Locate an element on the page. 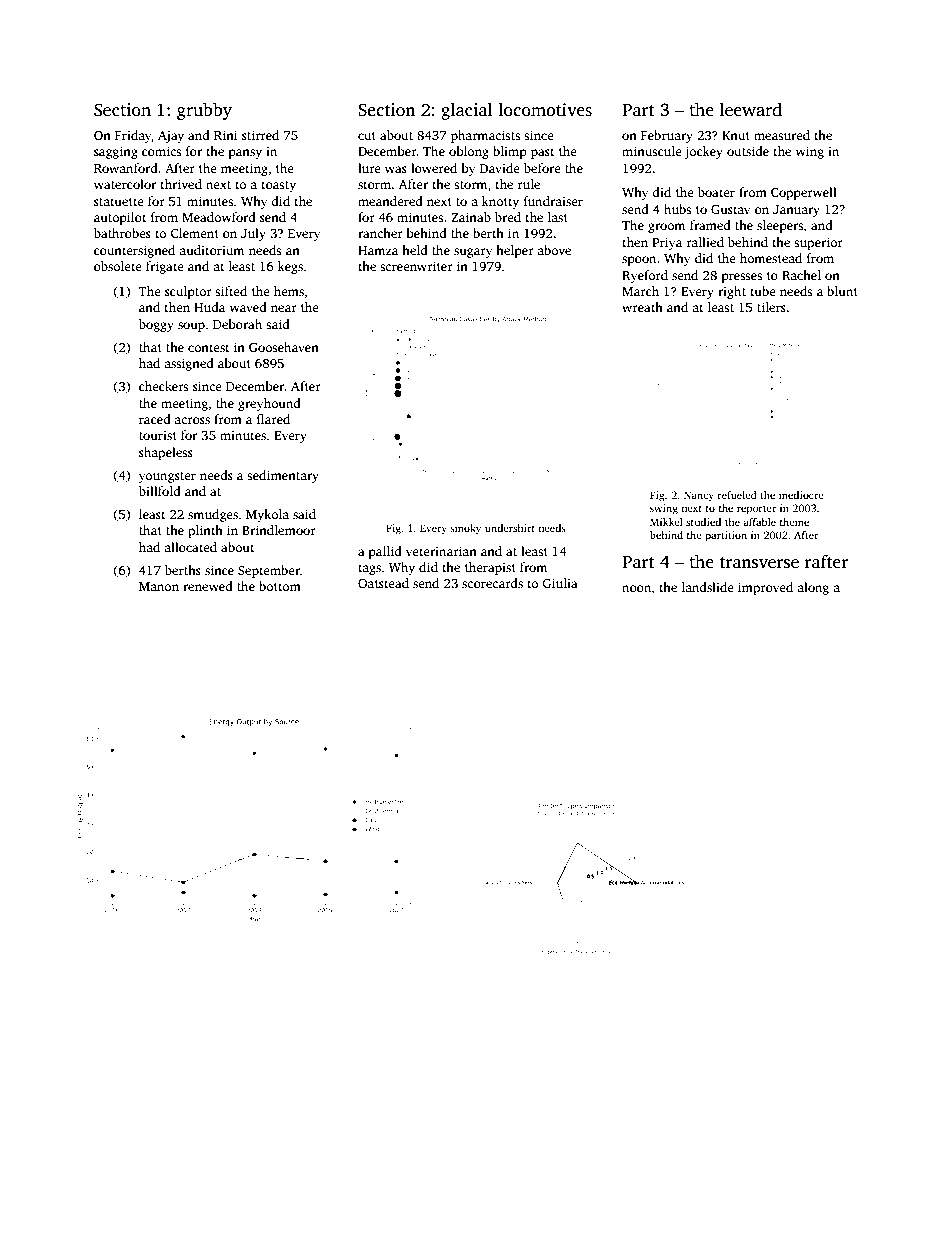 The height and width of the image is (1233, 952). youngster is located at coordinates (167, 477).
